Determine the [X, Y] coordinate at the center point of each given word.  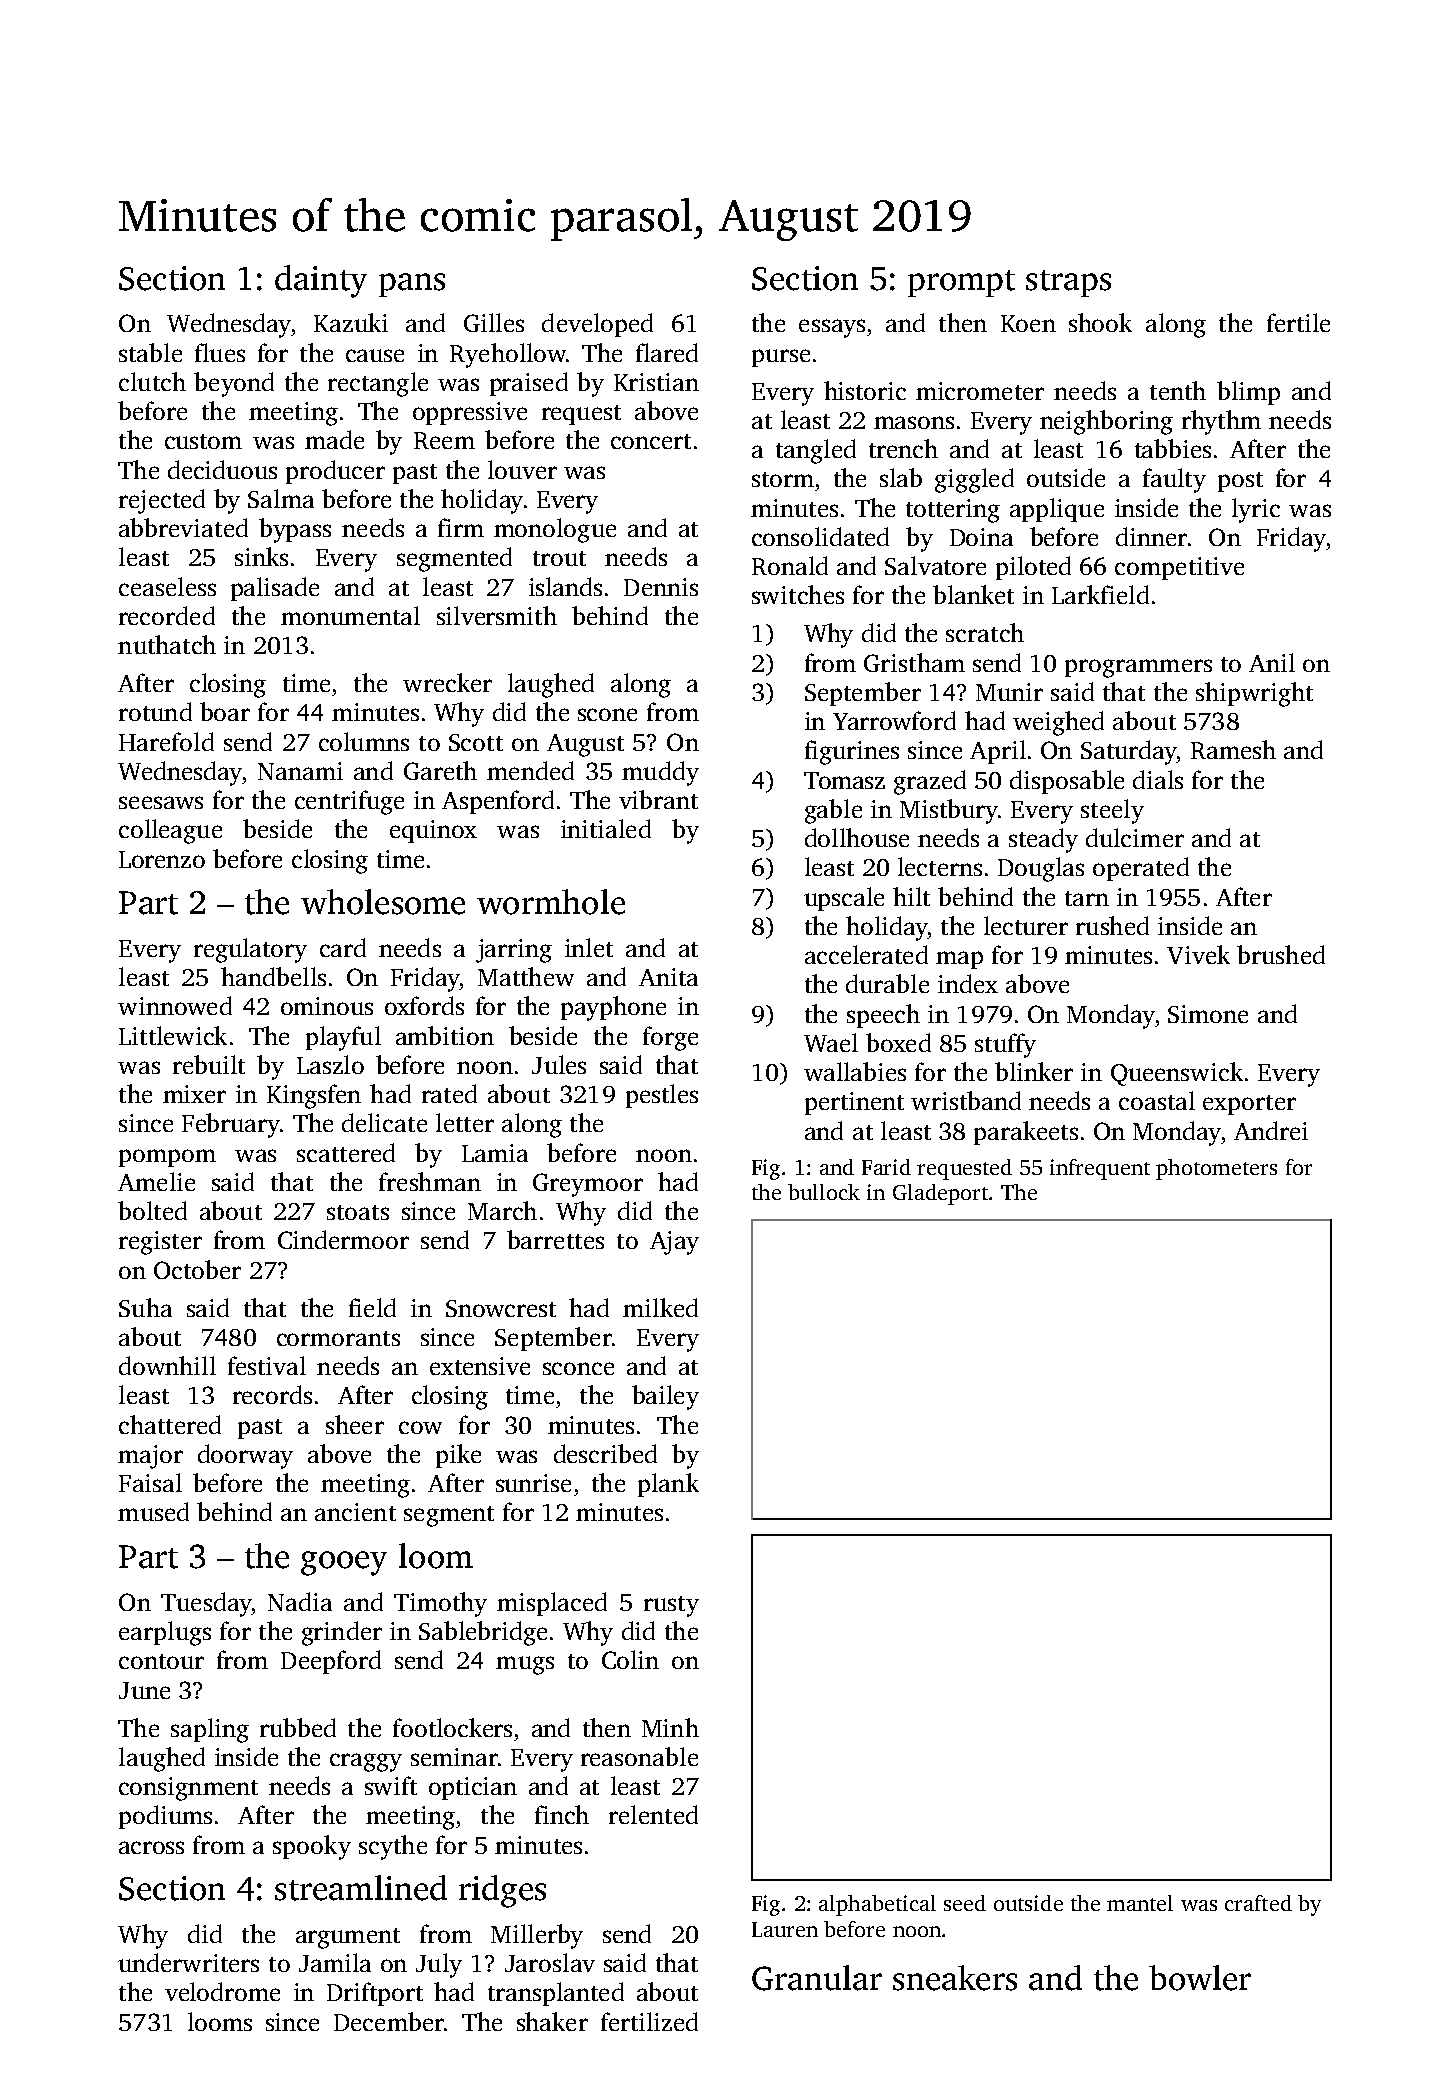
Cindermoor [343, 1239]
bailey [665, 1397]
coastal [1157, 1100]
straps [1068, 283]
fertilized [649, 2021]
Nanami [300, 771]
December [389, 2021]
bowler [1200, 1978]
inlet [589, 947]
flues [220, 352]
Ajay [674, 1243]
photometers [1216, 1169]
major [150, 1457]
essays [832, 328]
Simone [1208, 1014]
